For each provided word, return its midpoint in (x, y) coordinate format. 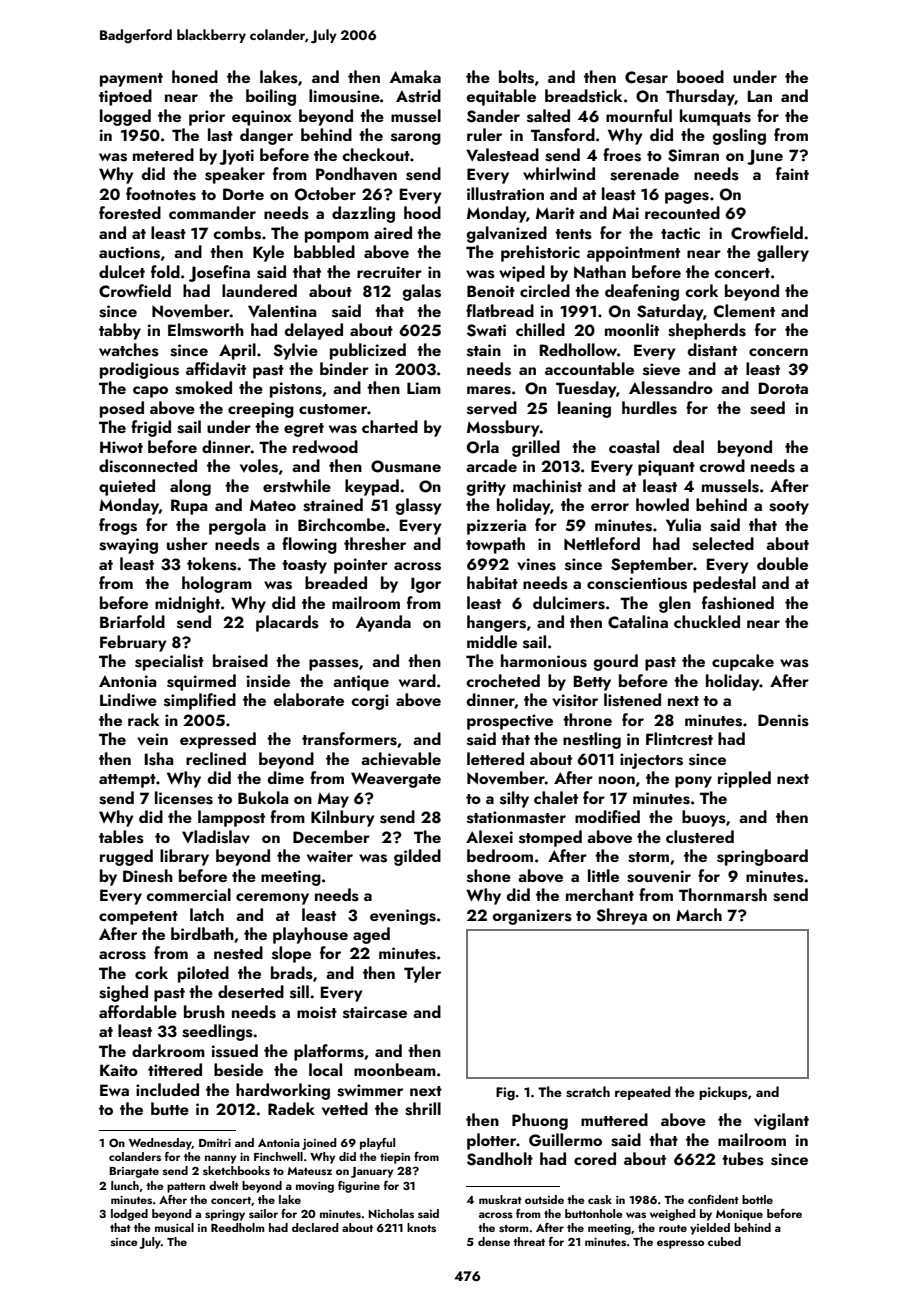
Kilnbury (342, 818)
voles (259, 466)
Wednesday (160, 1144)
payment (131, 80)
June (765, 157)
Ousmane (406, 466)
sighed (123, 993)
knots (421, 1227)
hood (422, 212)
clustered (700, 837)
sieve (661, 369)
